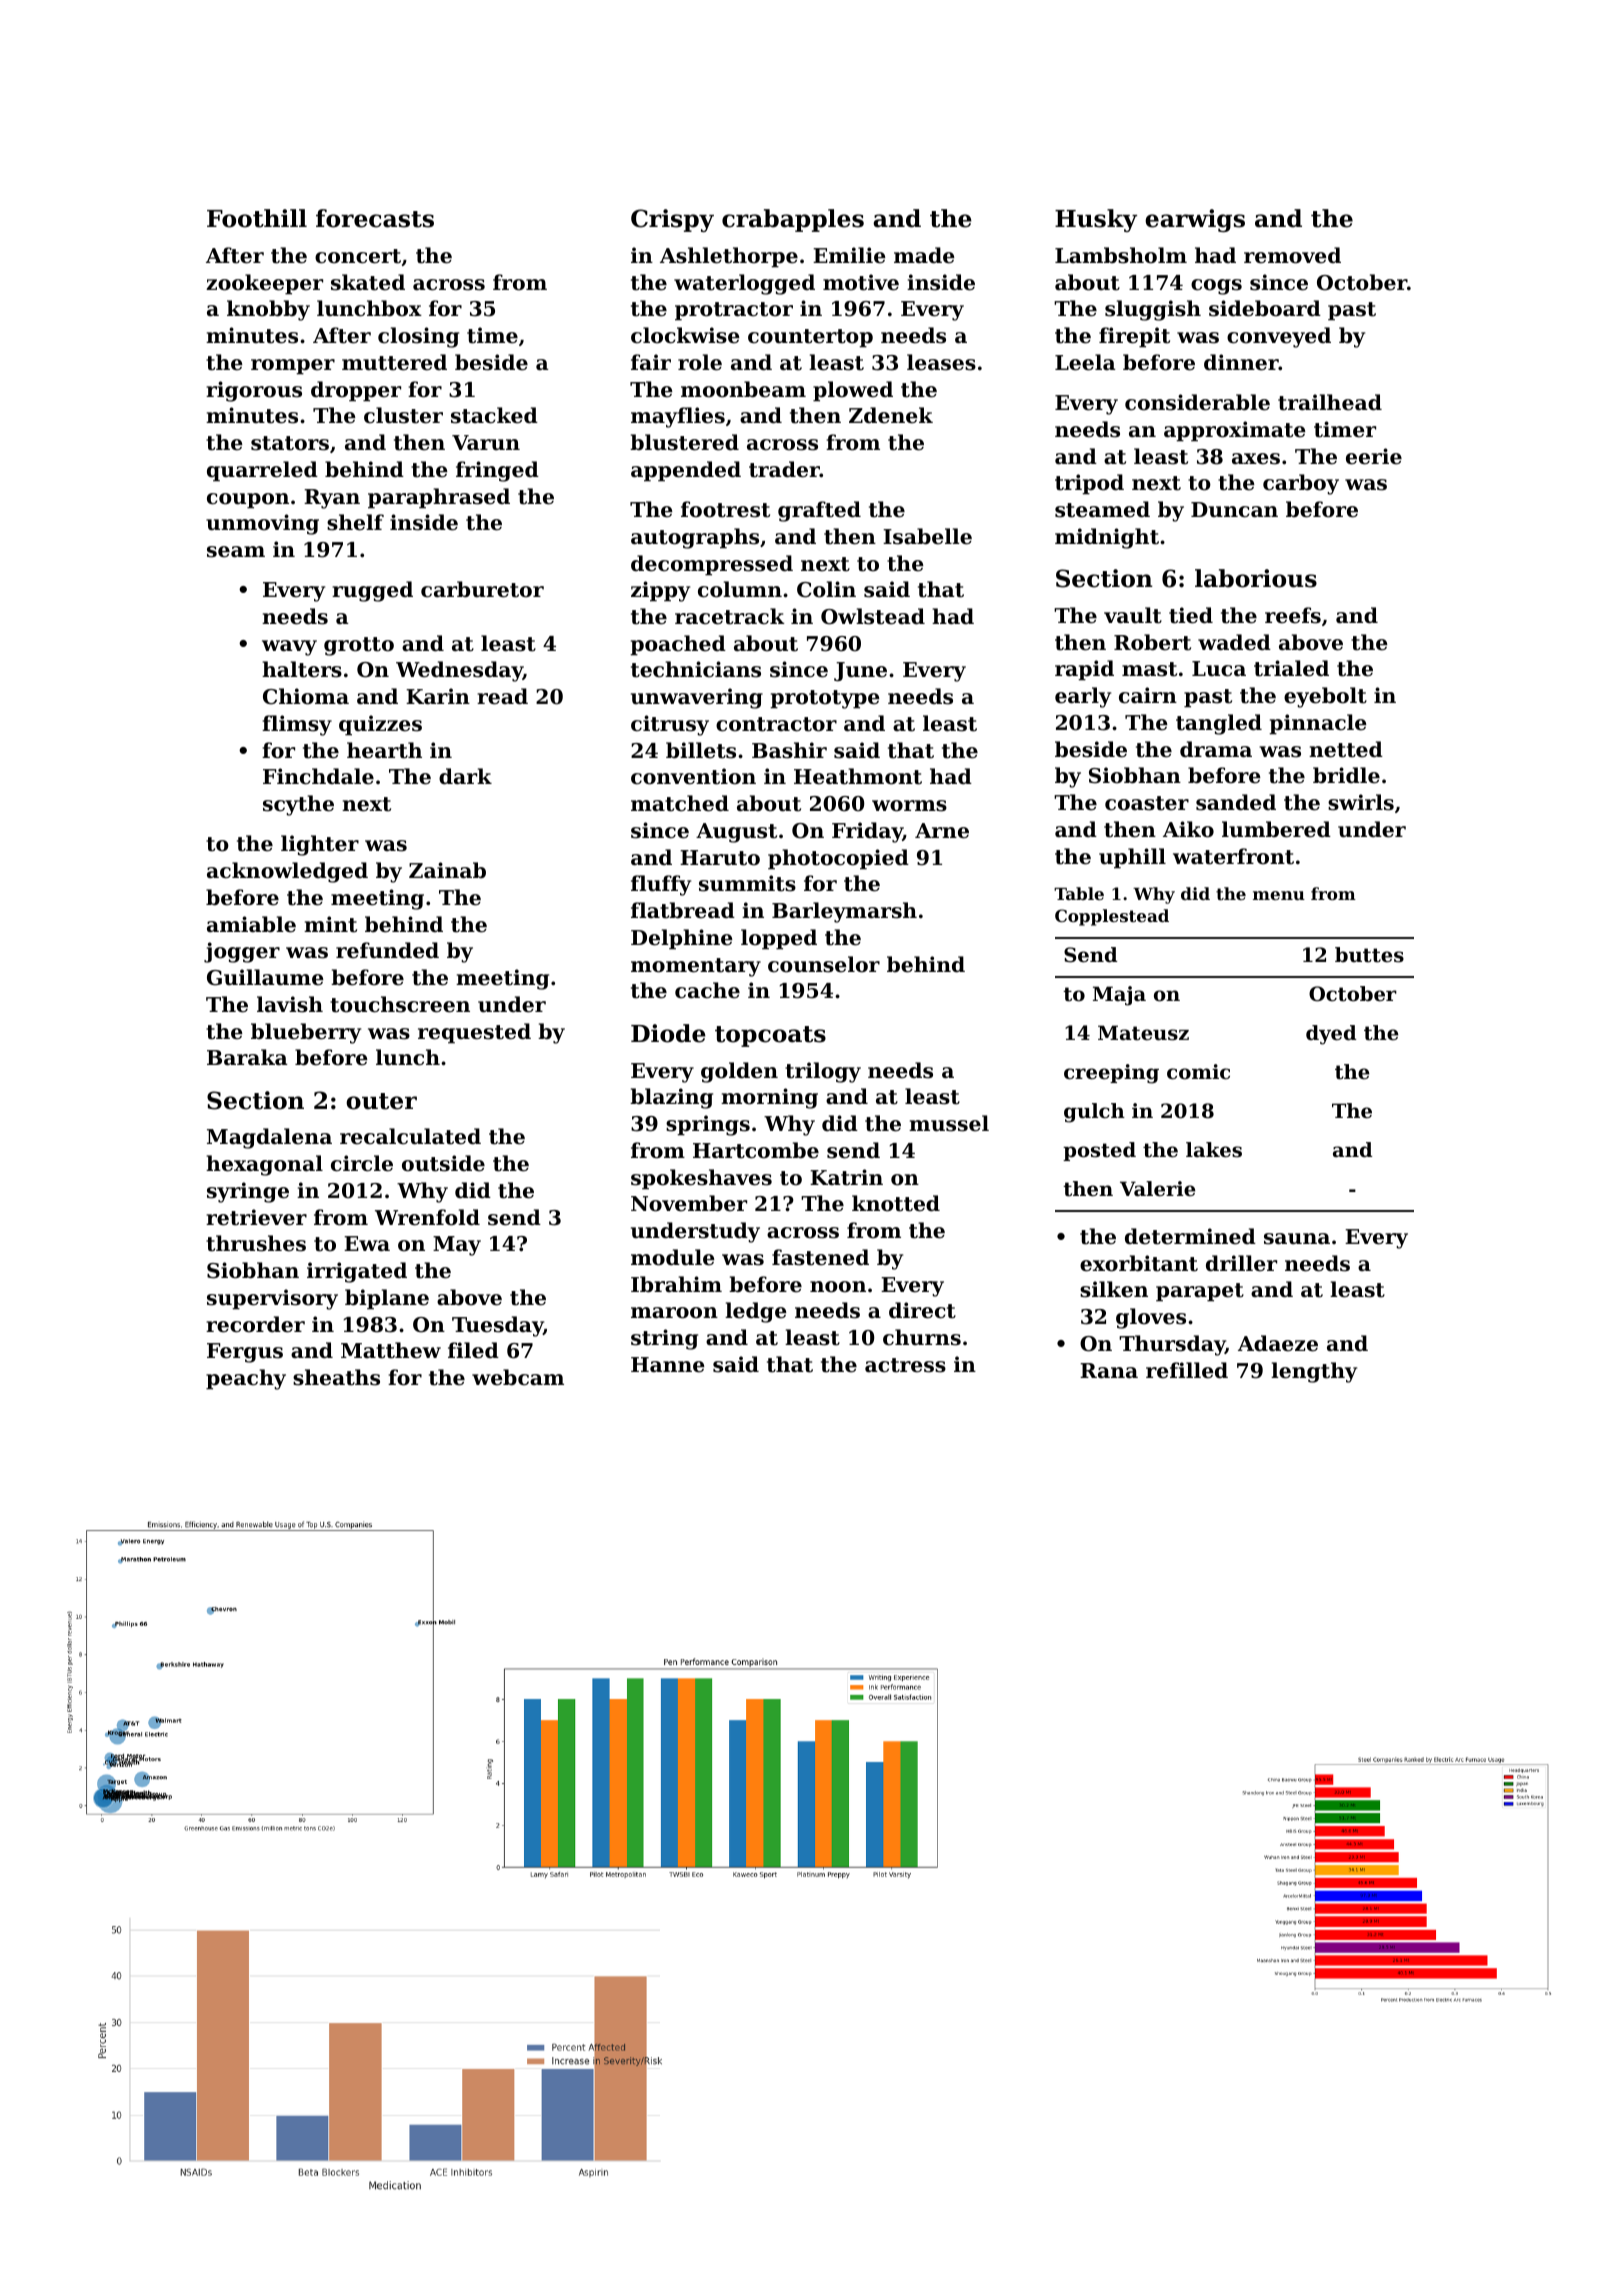 Image resolution: width=1620 pixels, height=2292 pixels. I want to click on considerable, so click(1197, 402).
